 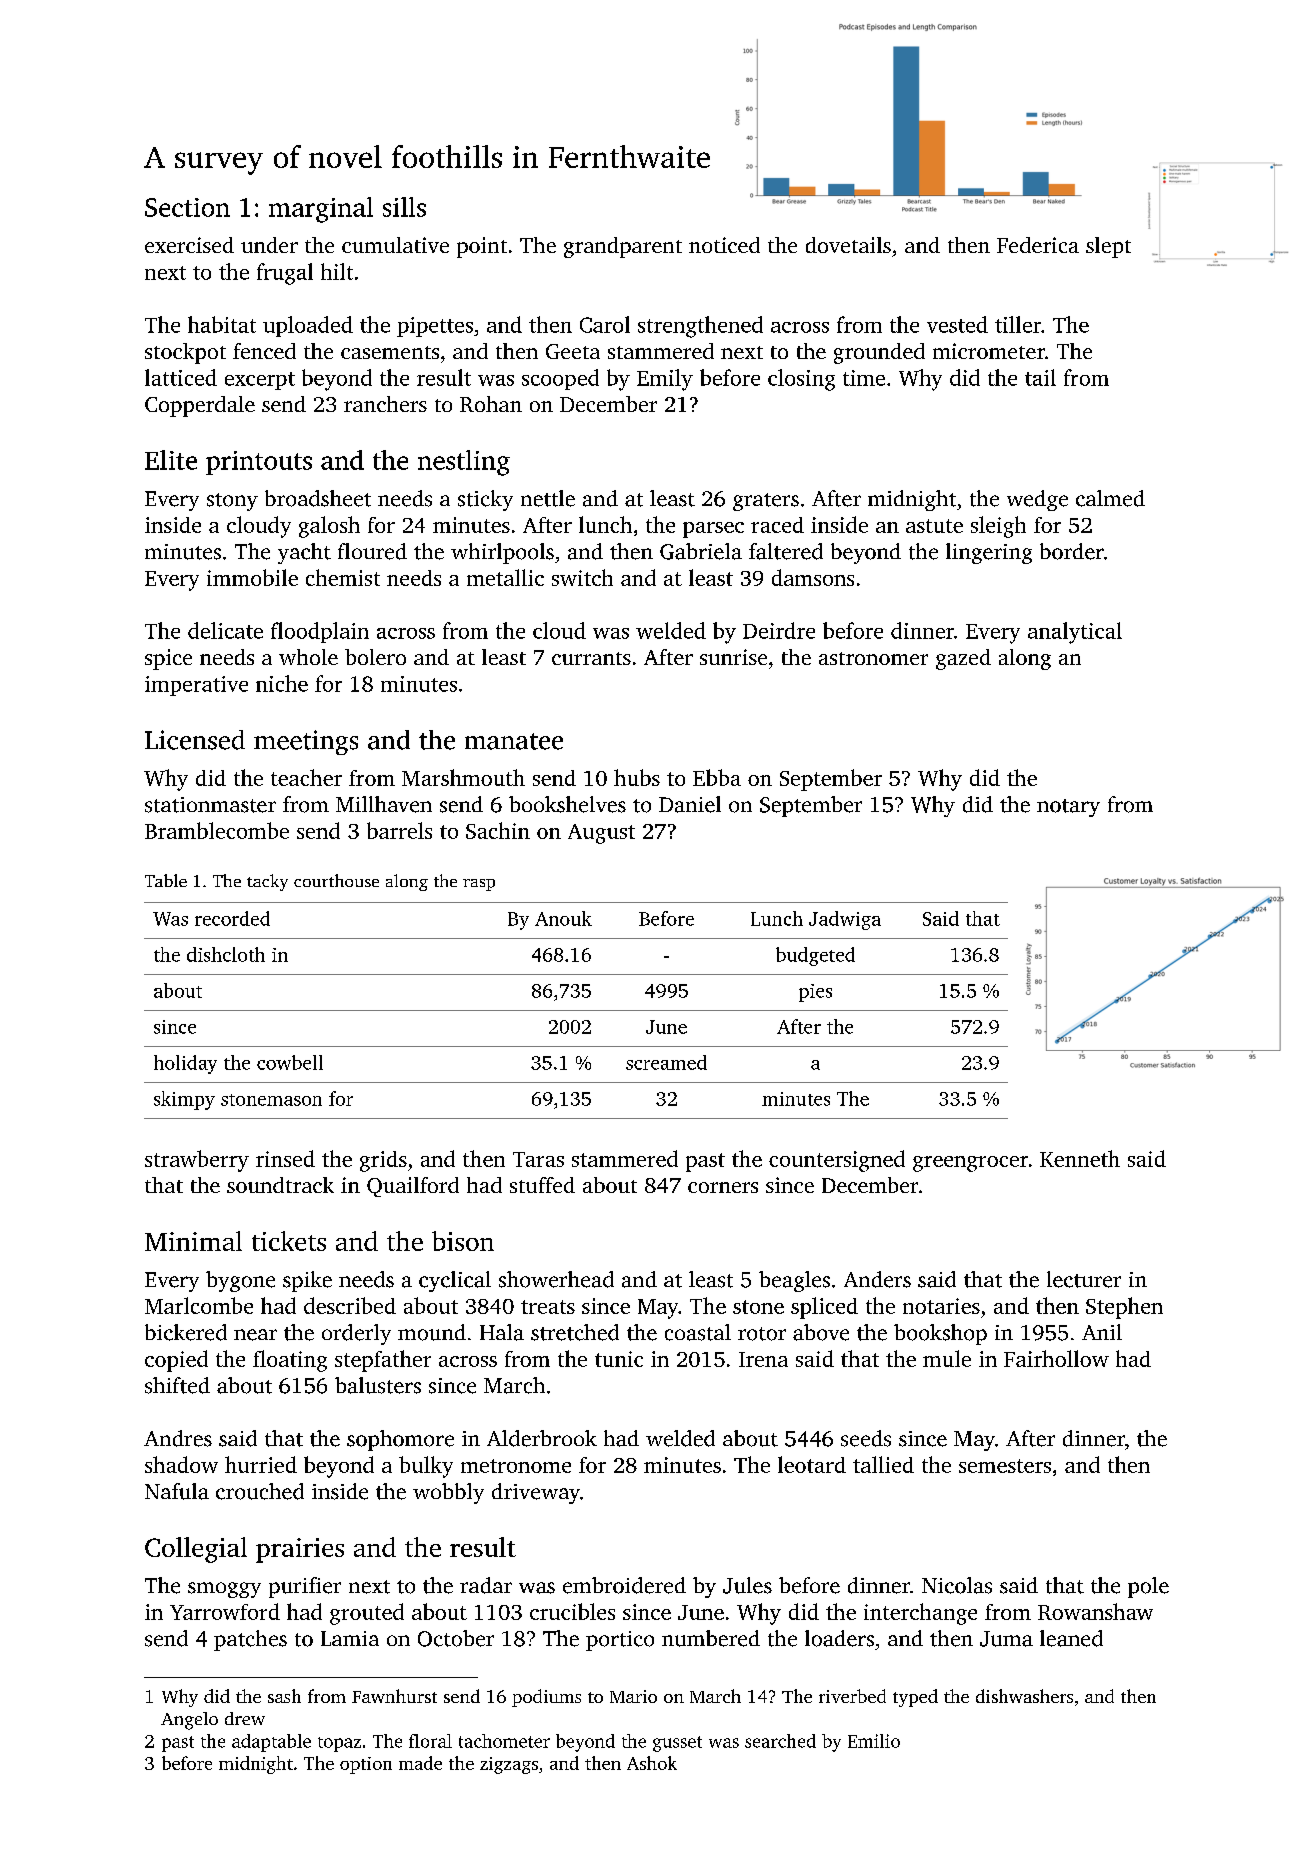 What do you see at coordinates (329, 527) in the document?
I see `galosh` at bounding box center [329, 527].
